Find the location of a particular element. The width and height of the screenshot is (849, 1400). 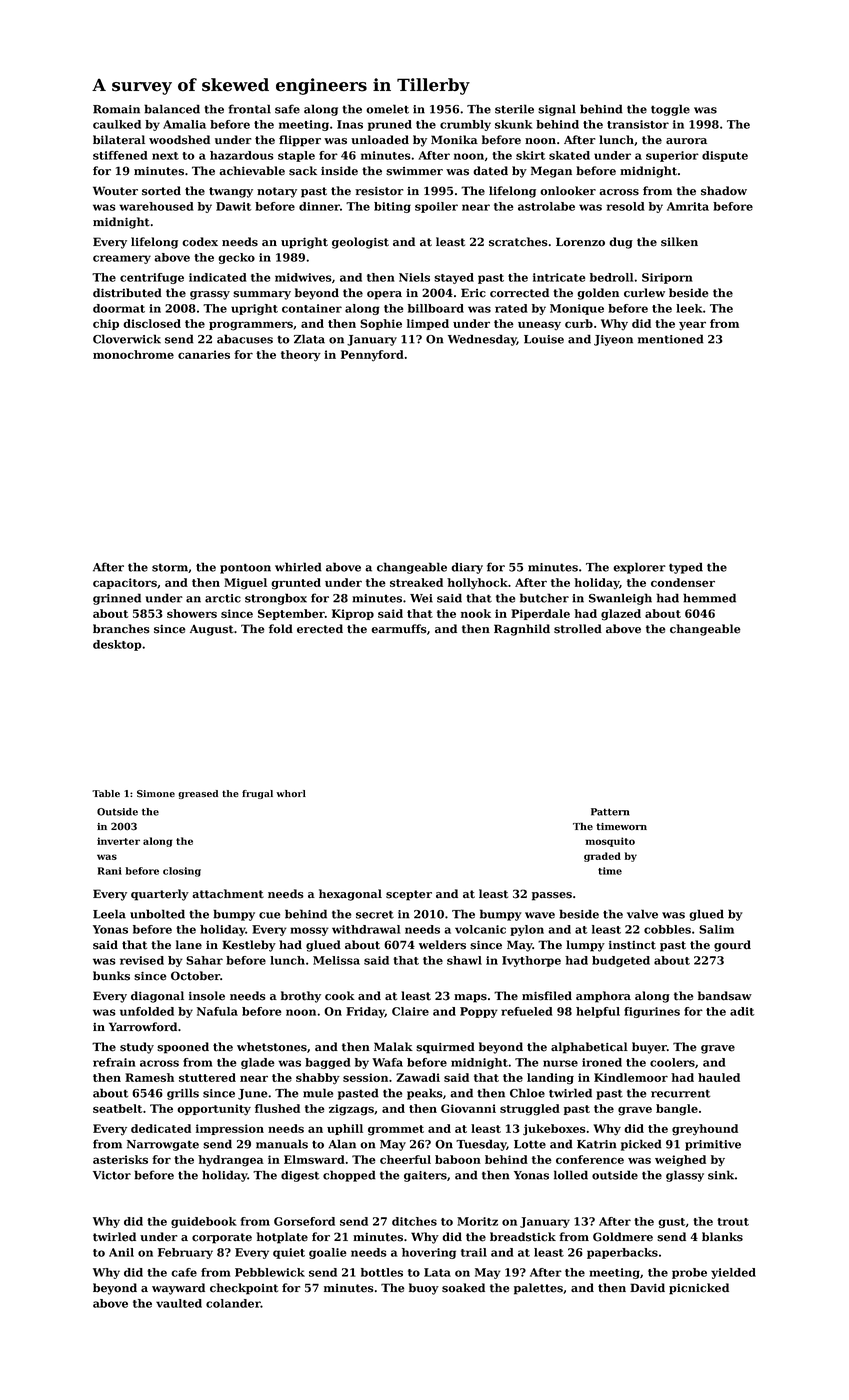

Amalia is located at coordinates (184, 124).
